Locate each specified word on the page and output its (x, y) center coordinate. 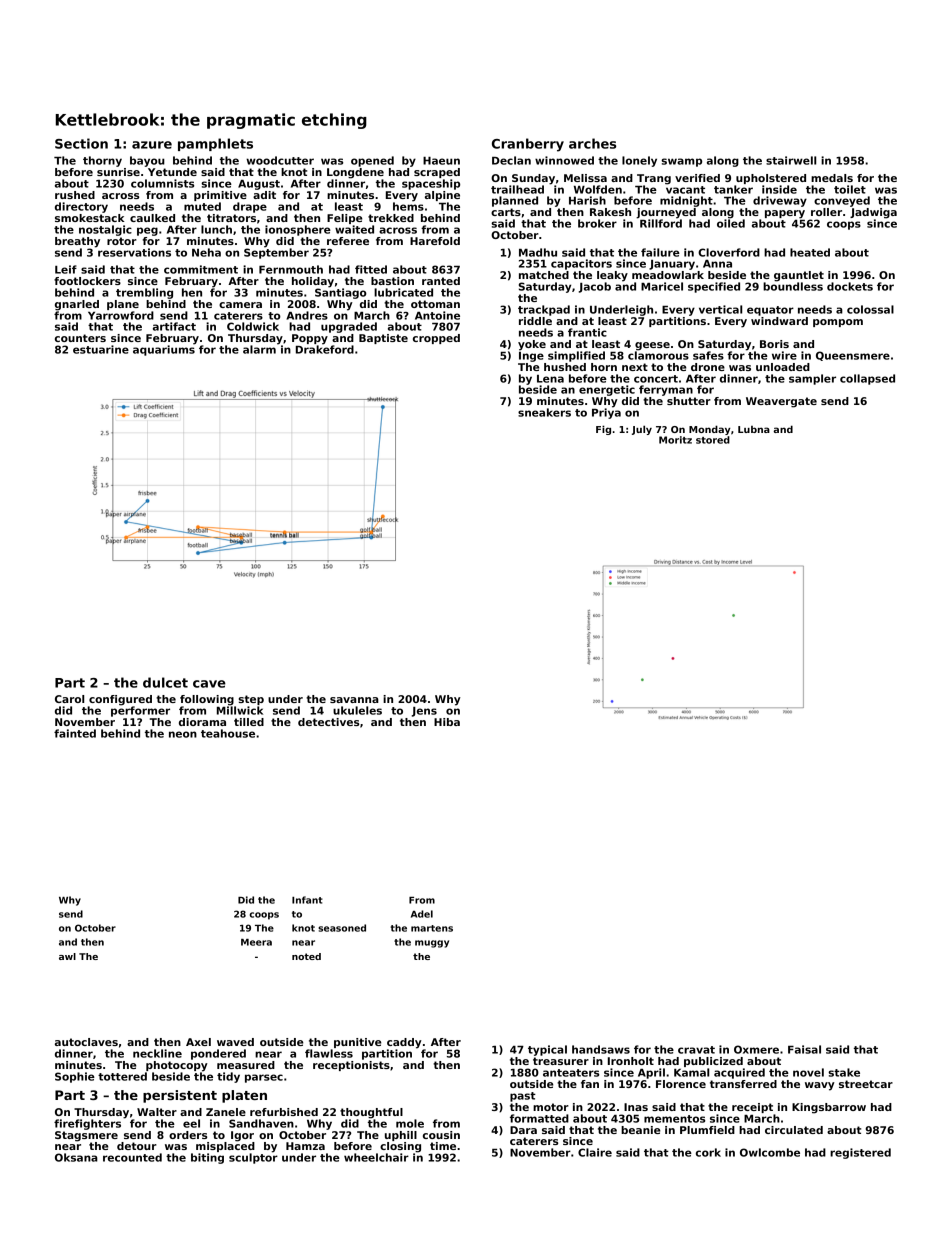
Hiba (447, 722)
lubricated (403, 292)
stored (713, 440)
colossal (870, 309)
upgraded (349, 327)
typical (547, 1050)
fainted (75, 733)
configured (120, 700)
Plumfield (707, 1130)
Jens (424, 712)
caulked (152, 218)
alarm (259, 349)
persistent (180, 1096)
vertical (720, 309)
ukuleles (357, 710)
